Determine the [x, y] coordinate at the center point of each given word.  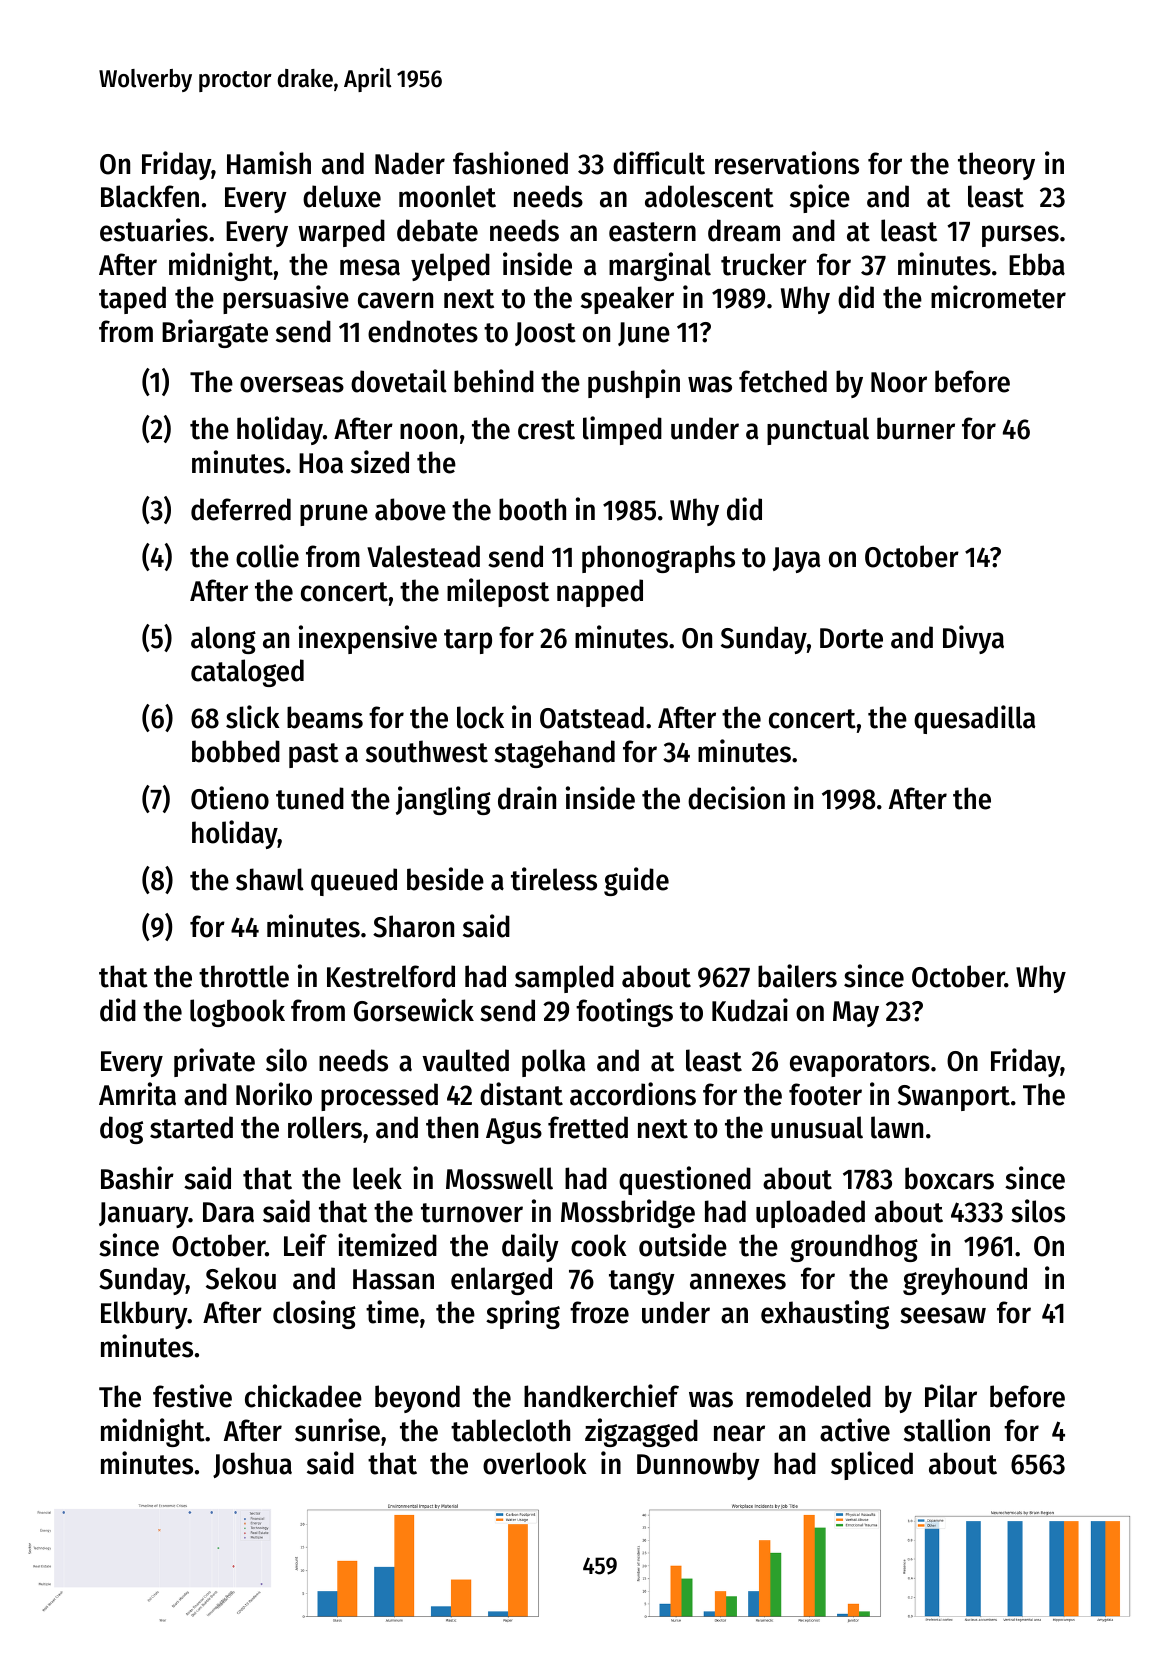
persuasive [286, 299]
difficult [659, 163]
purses [1020, 236]
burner [916, 428]
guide [636, 881]
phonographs [658, 559]
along [223, 640]
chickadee [303, 1396]
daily [530, 1247]
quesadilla [975, 719]
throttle [244, 976]
